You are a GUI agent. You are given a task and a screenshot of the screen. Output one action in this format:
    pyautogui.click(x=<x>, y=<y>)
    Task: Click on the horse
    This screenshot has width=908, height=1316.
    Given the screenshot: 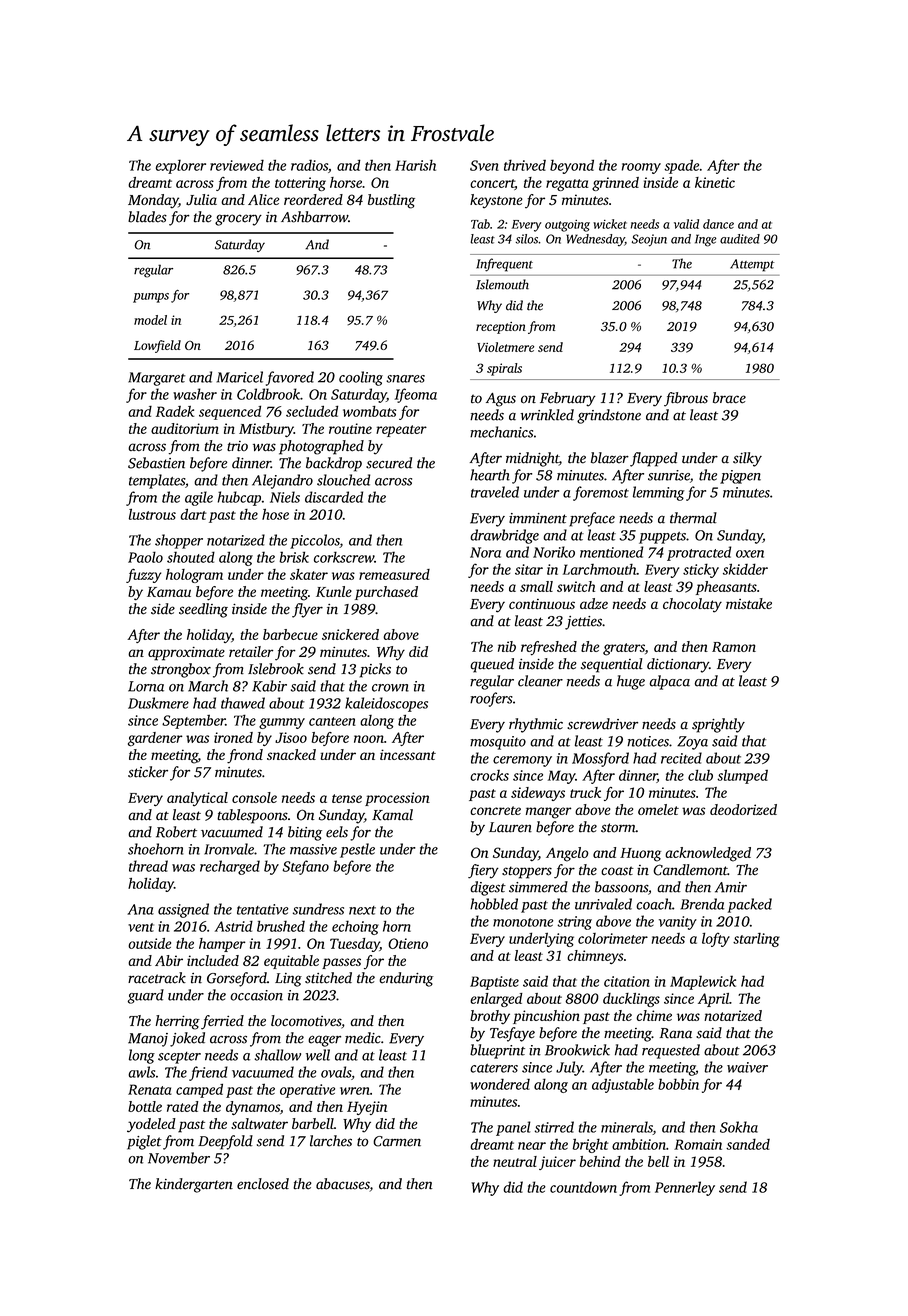 What is the action you would take?
    pyautogui.click(x=346, y=182)
